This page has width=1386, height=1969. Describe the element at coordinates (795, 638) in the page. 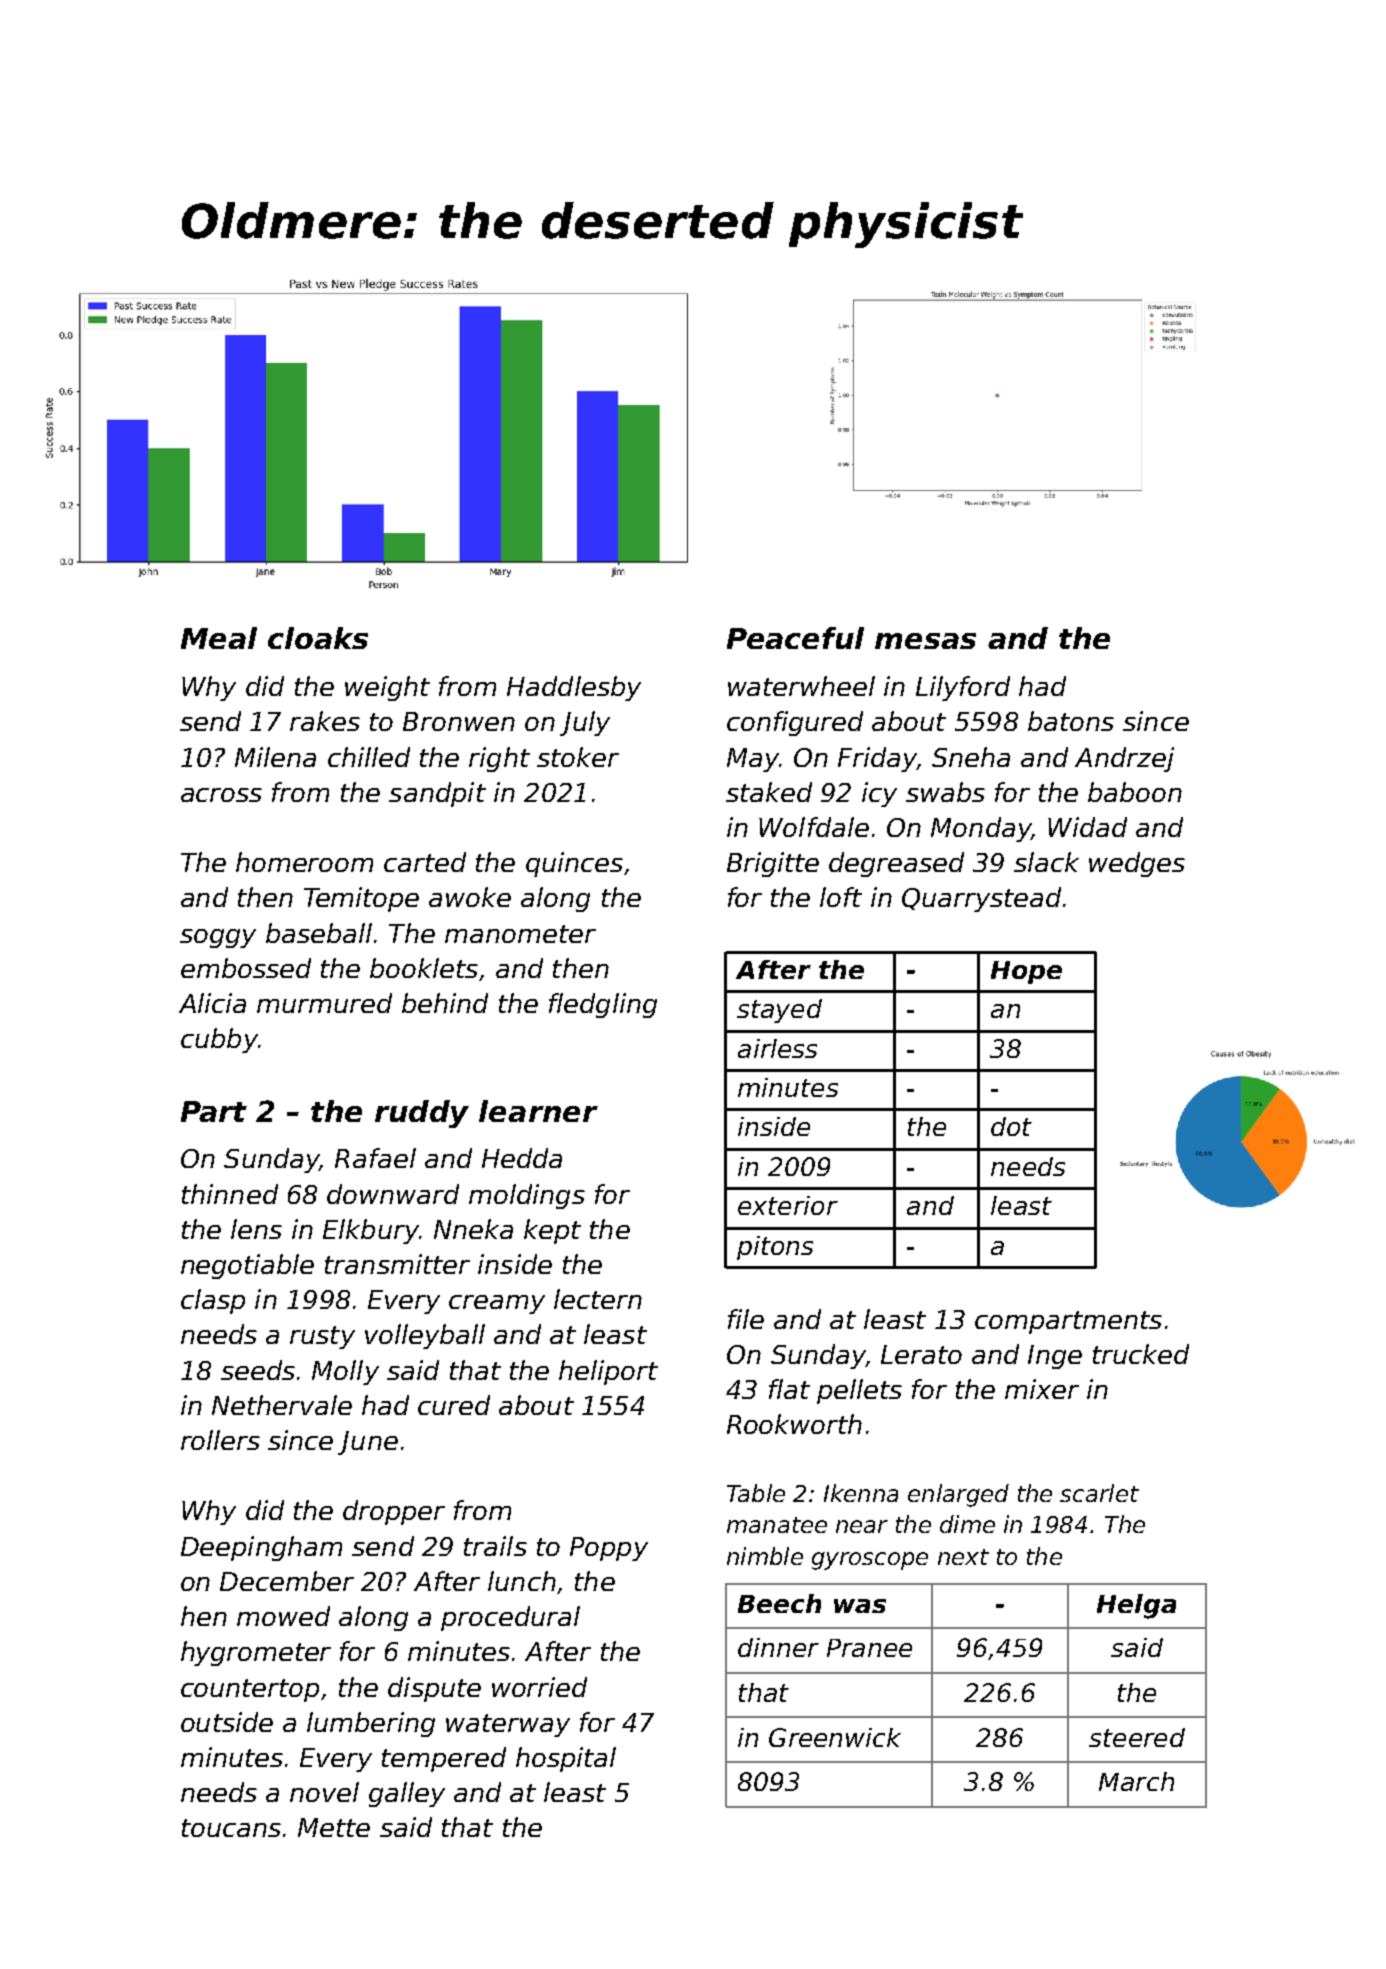

I see `Peaceful` at that location.
